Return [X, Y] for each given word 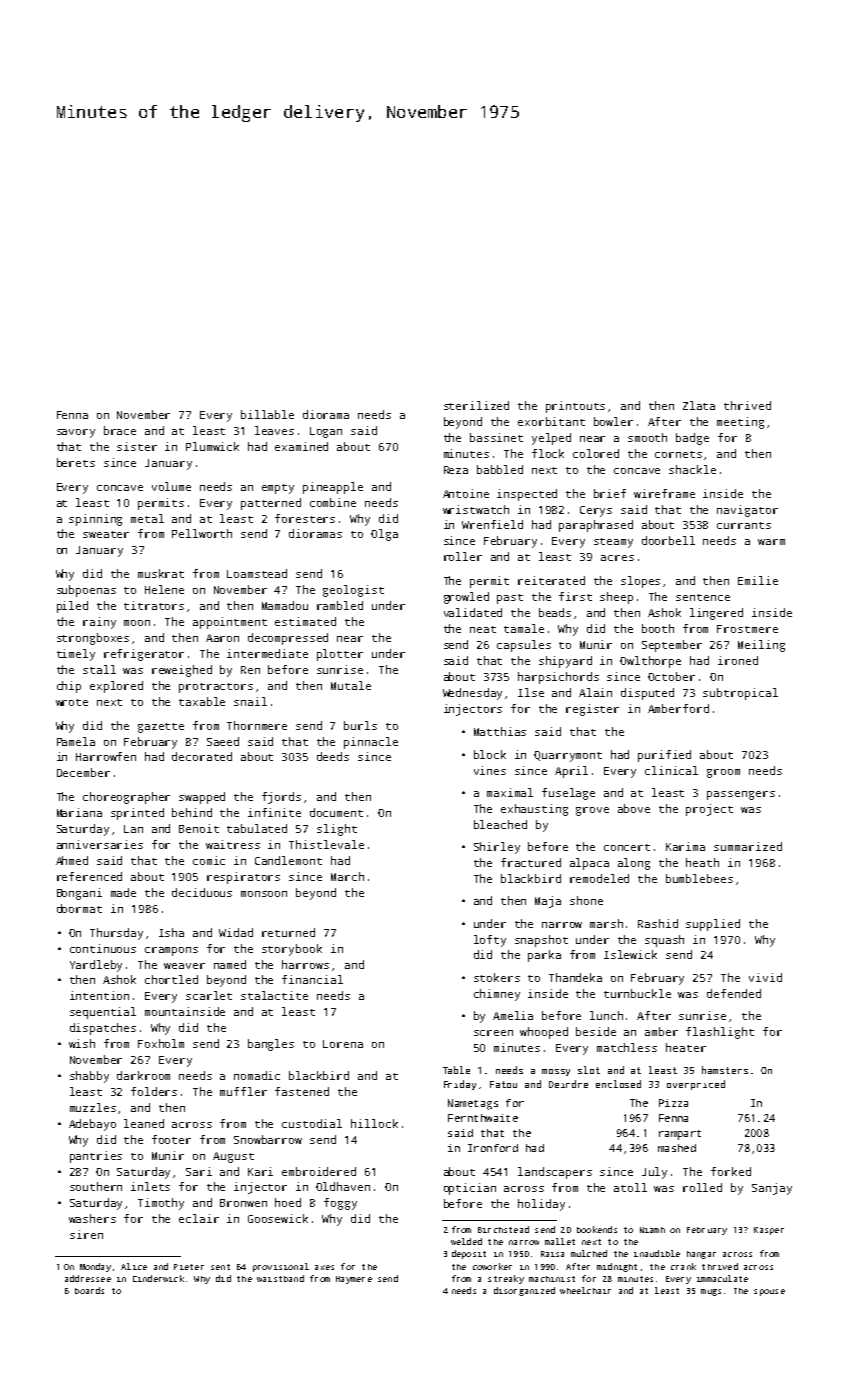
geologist [353, 591]
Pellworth [202, 533]
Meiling [761, 646]
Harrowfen [106, 756]
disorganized [524, 1291]
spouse [769, 1292]
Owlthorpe [650, 662]
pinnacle [371, 743]
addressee [88, 1278]
